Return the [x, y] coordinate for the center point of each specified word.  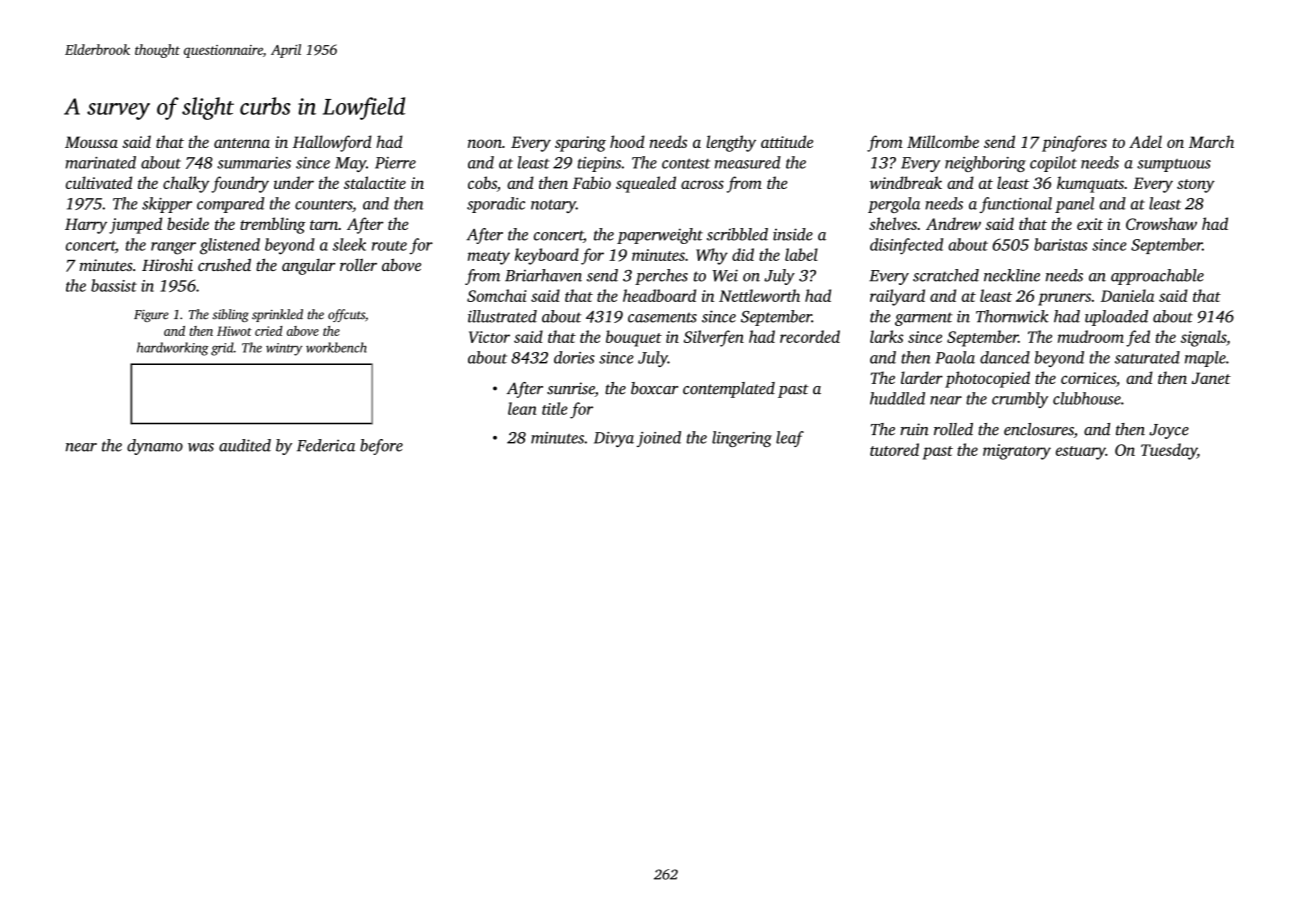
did [743, 254]
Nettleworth [759, 295]
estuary [1081, 453]
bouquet [634, 338]
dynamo [155, 447]
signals [1203, 338]
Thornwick [1012, 316]
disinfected [906, 246]
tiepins [599, 164]
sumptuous [1174, 165]
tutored [894, 449]
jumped [135, 225]
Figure [151, 316]
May [350, 164]
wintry [284, 349]
